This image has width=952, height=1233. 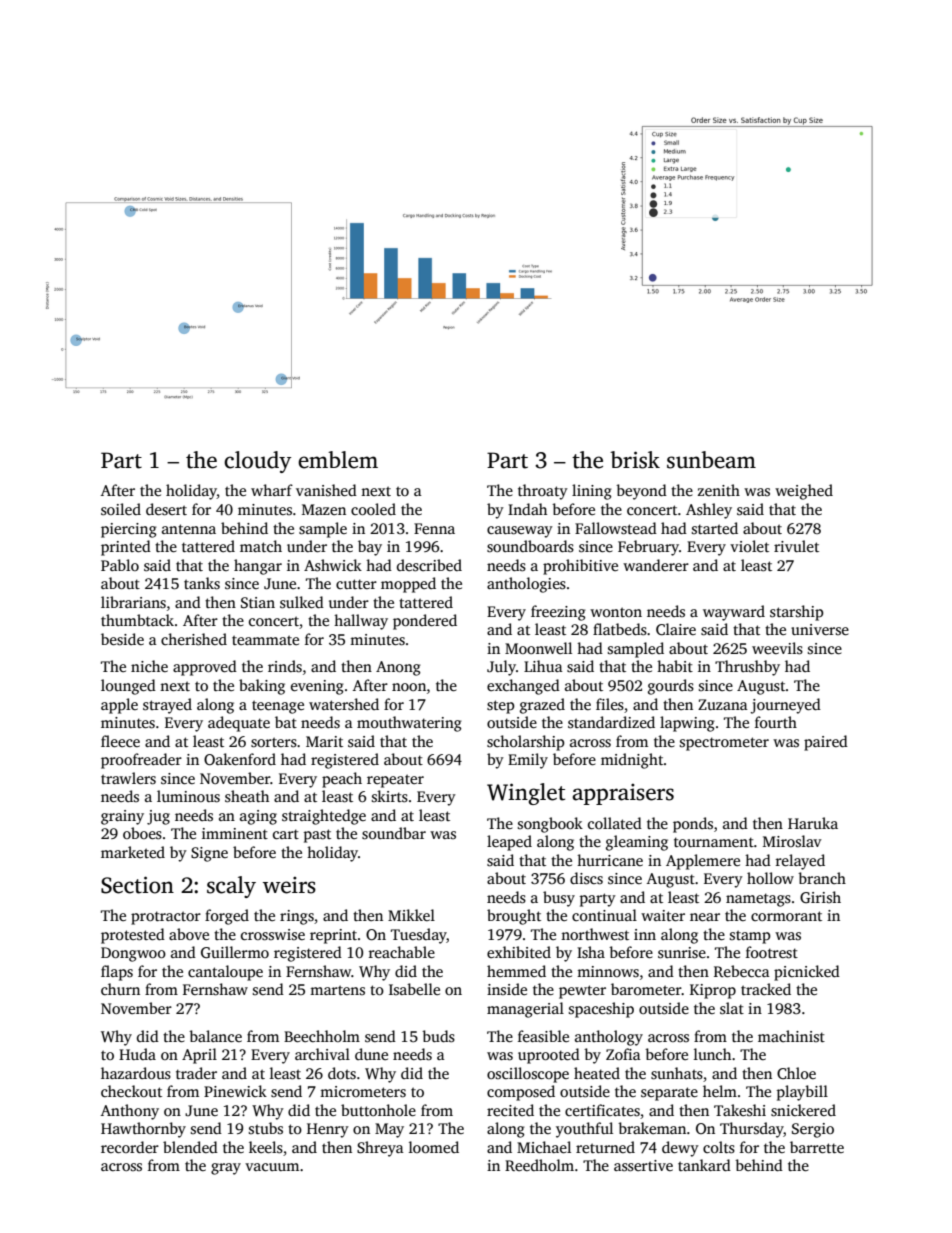 I want to click on wharf, so click(x=272, y=490).
